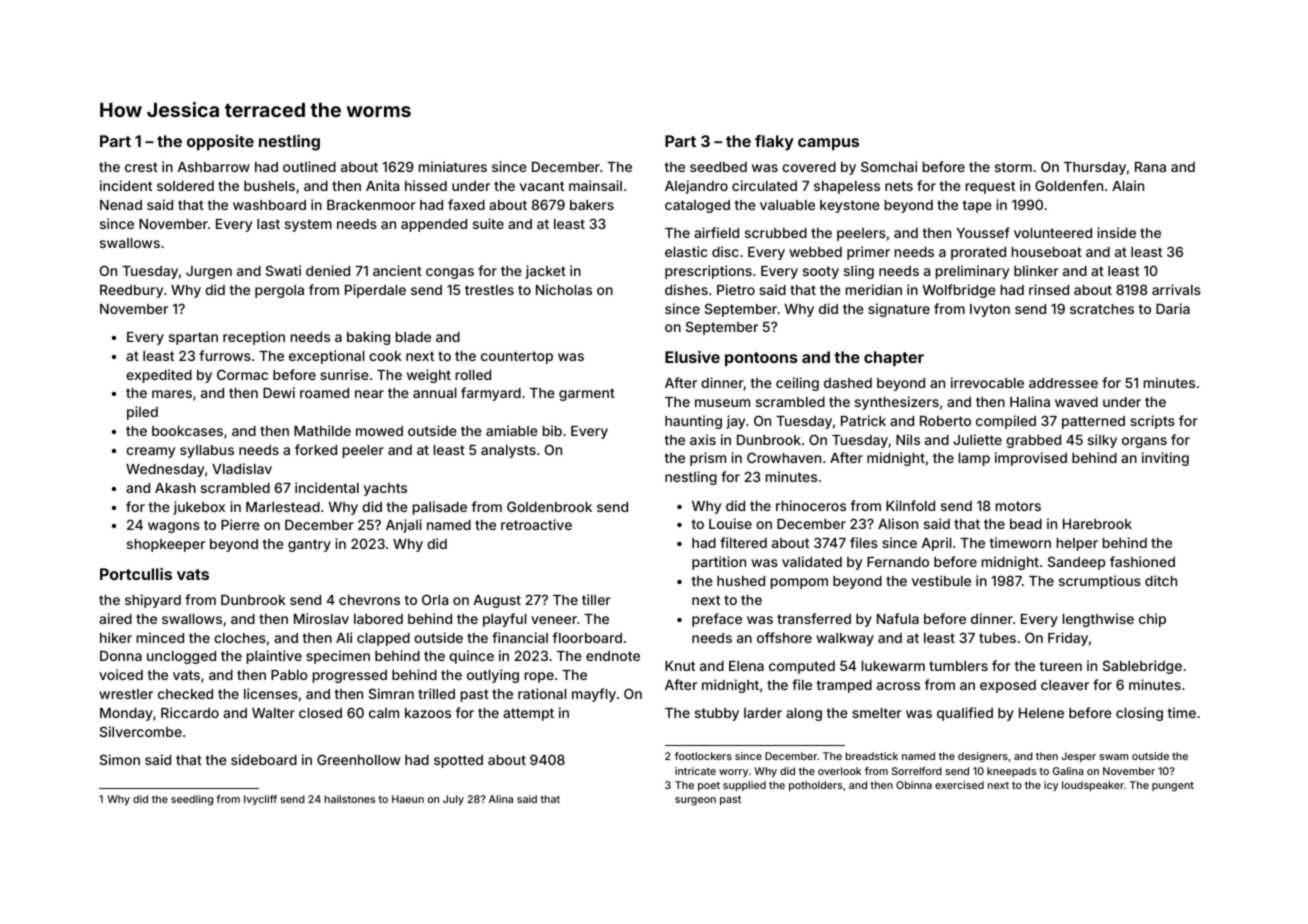  Describe the element at coordinates (802, 667) in the screenshot. I see `computed` at that location.
